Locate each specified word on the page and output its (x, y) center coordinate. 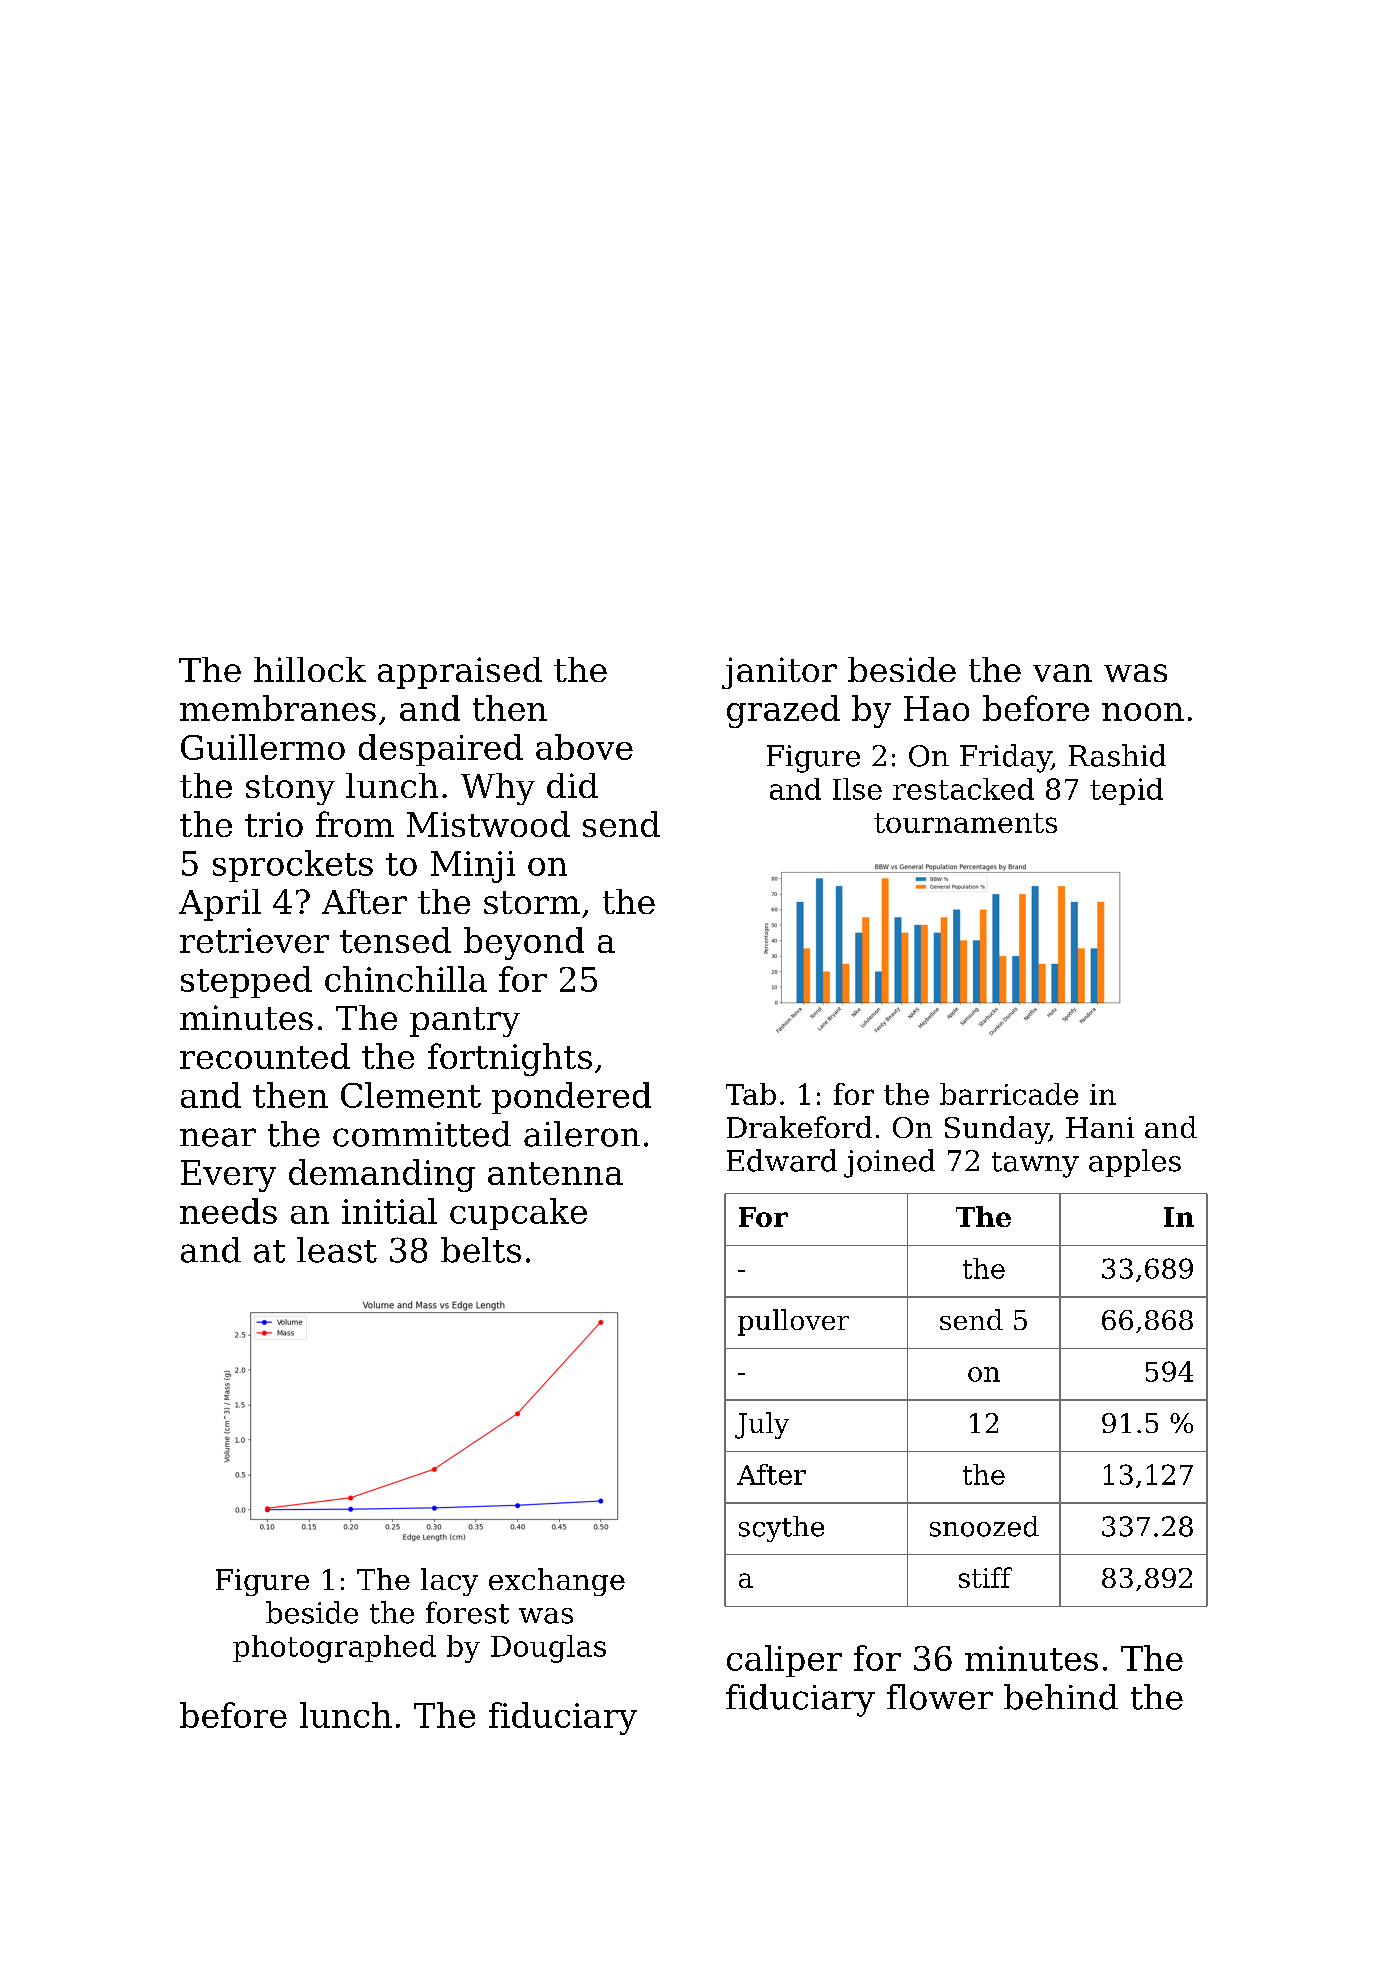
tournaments (965, 823)
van (1062, 673)
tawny (1035, 1165)
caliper (784, 1661)
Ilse (857, 789)
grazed (783, 711)
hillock (310, 669)
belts (481, 1250)
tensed (395, 940)
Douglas (548, 1649)
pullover (793, 1322)
